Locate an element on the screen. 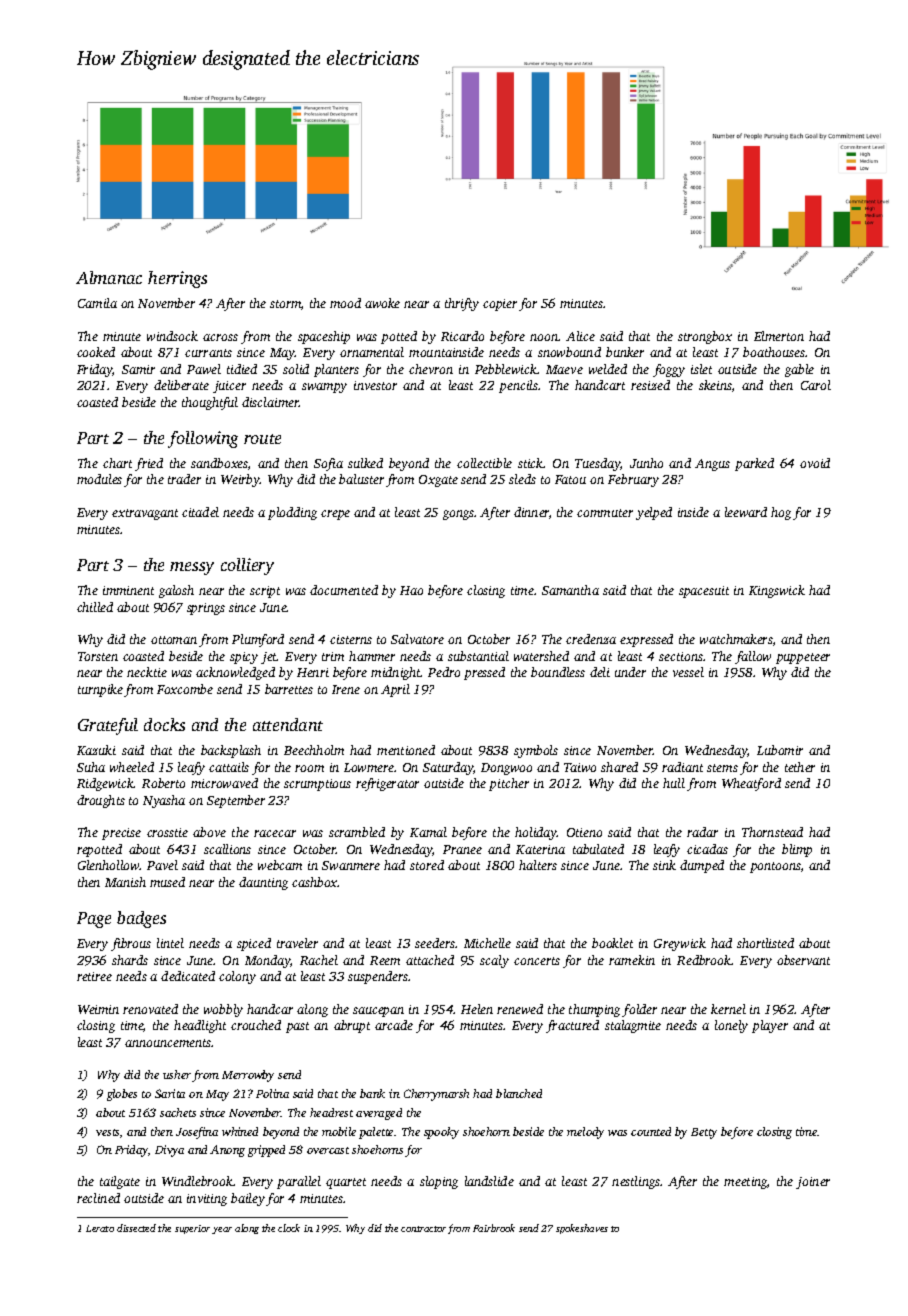 The image size is (908, 1316). Taiwo is located at coordinates (580, 767).
